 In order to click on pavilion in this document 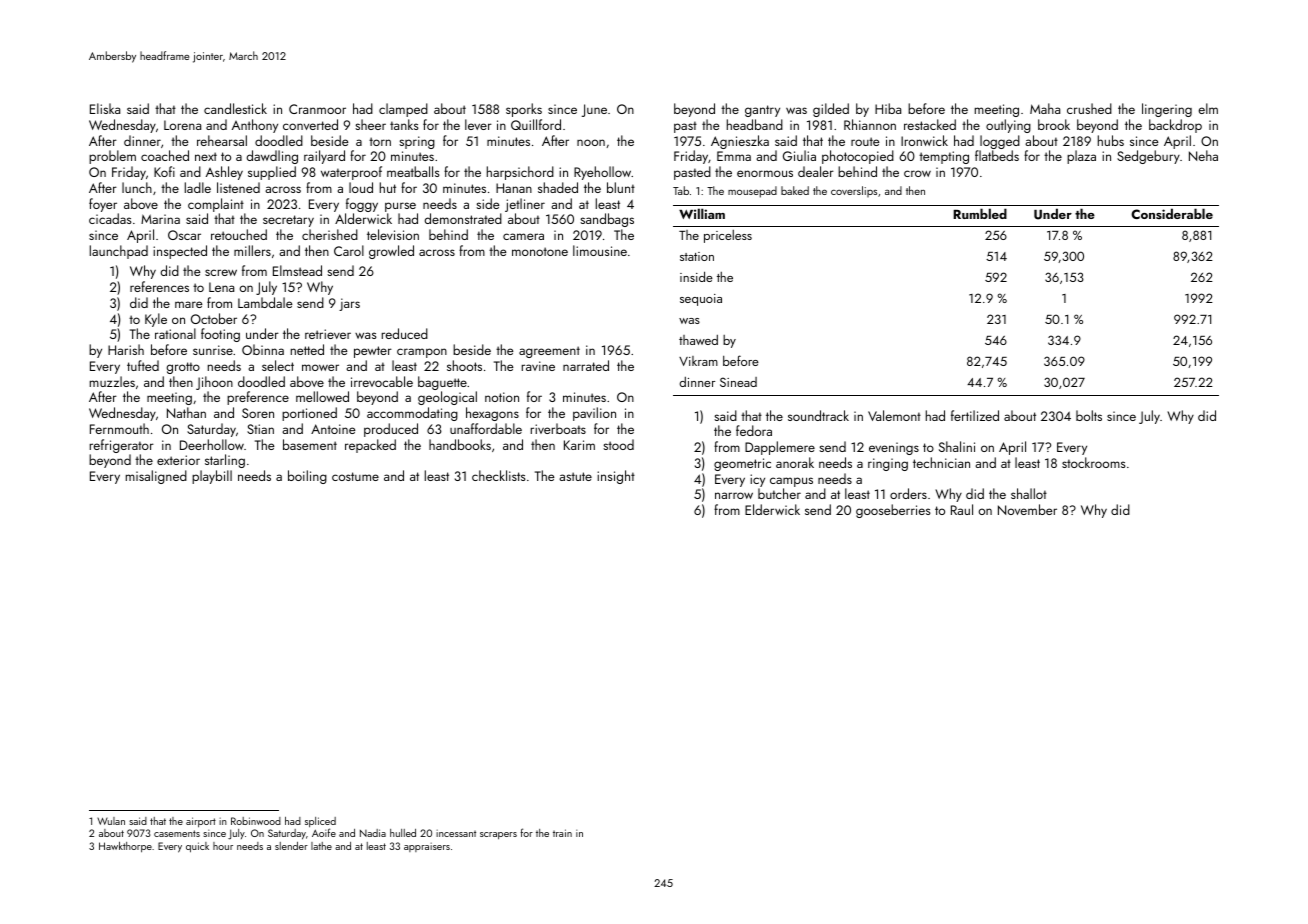, I will do `click(594, 414)`.
